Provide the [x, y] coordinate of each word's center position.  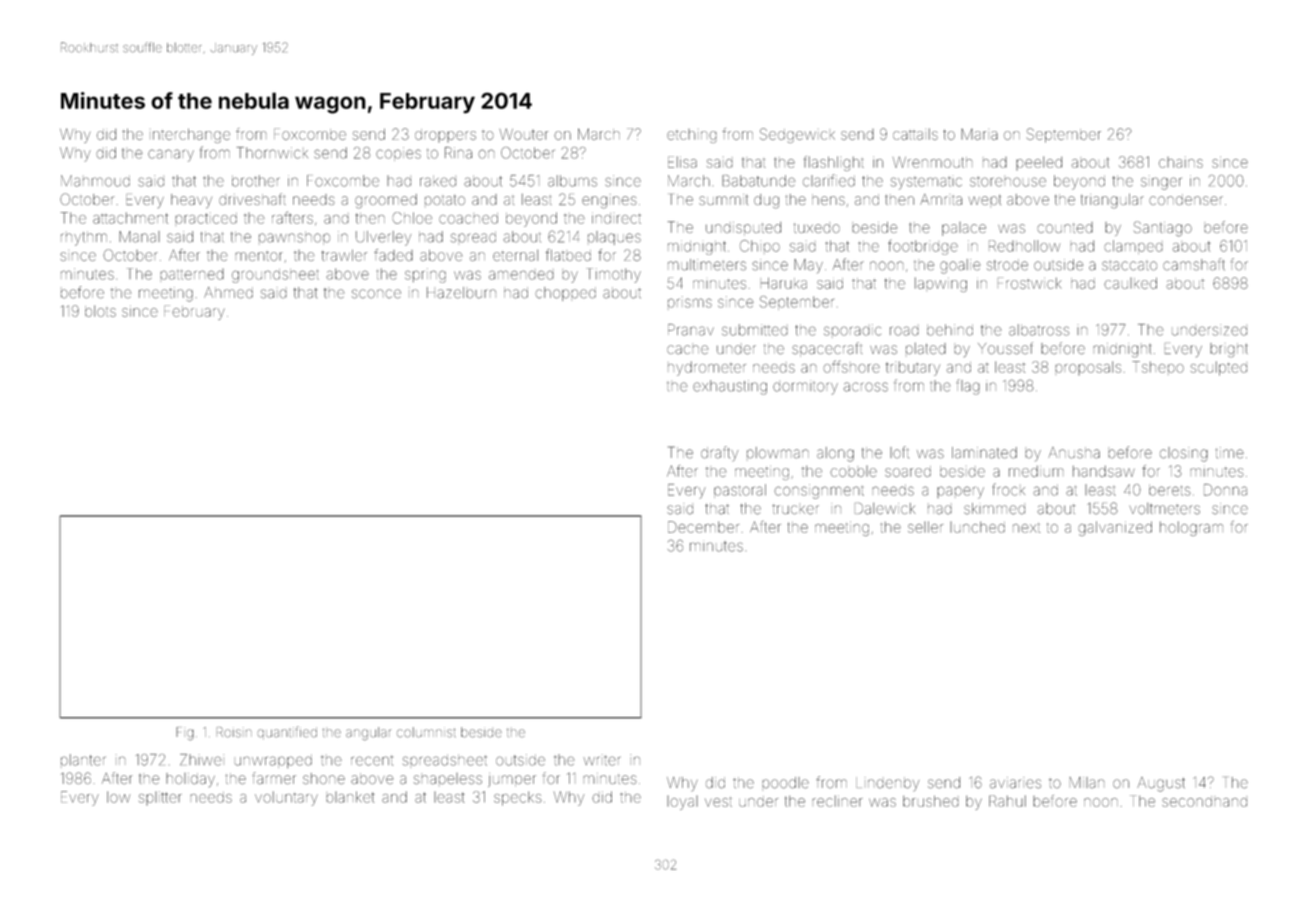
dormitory [805, 387]
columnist [426, 732]
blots [100, 311]
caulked [1130, 283]
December [703, 527]
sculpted [1219, 368]
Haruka [784, 283]
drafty [719, 453]
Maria [979, 134]
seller [925, 527]
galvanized [1115, 528]
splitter [160, 798]
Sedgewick [797, 135]
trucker [795, 510]
